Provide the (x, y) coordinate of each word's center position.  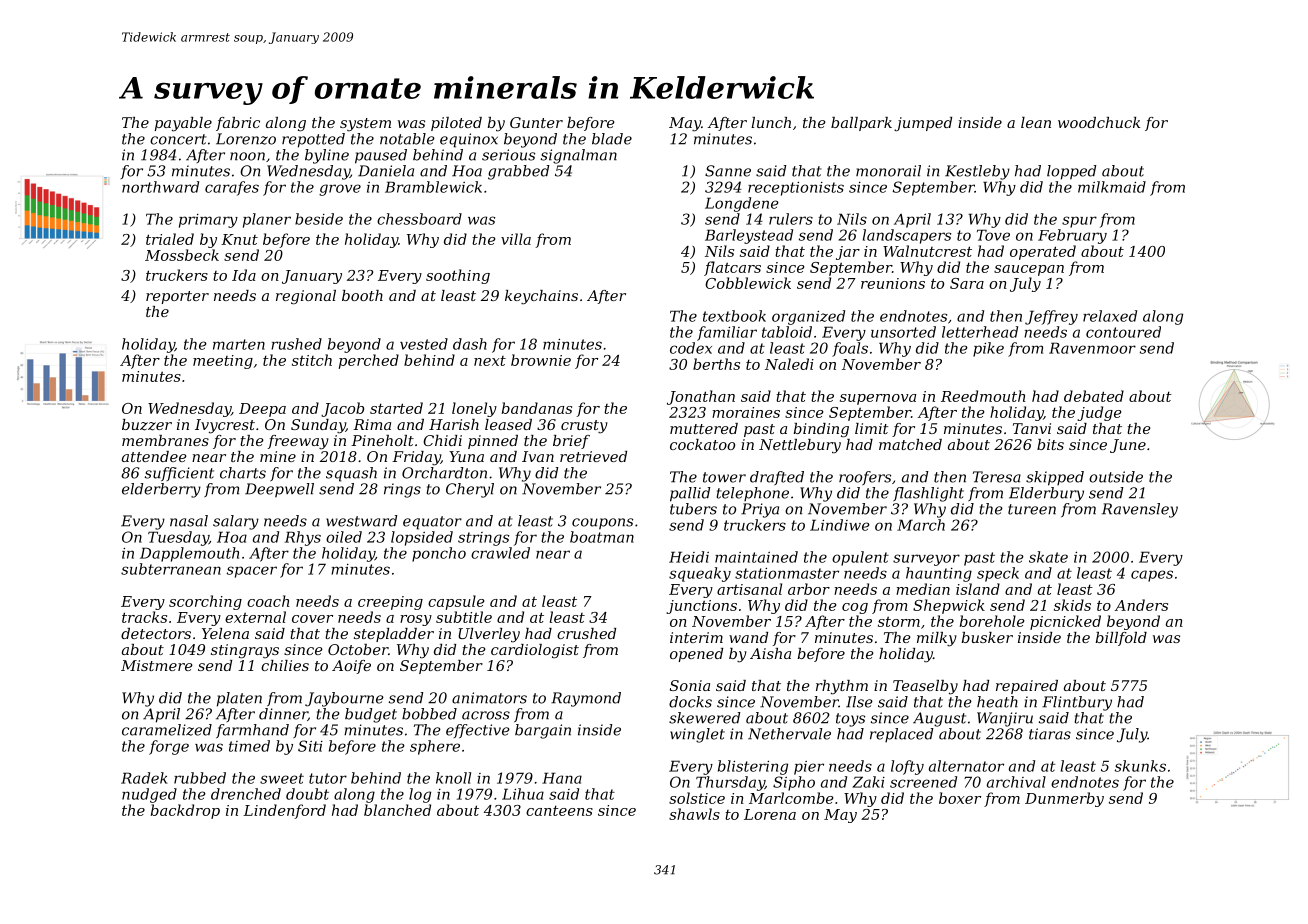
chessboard (419, 219)
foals (850, 349)
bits (1050, 444)
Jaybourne (344, 699)
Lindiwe (840, 525)
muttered (704, 428)
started (396, 408)
